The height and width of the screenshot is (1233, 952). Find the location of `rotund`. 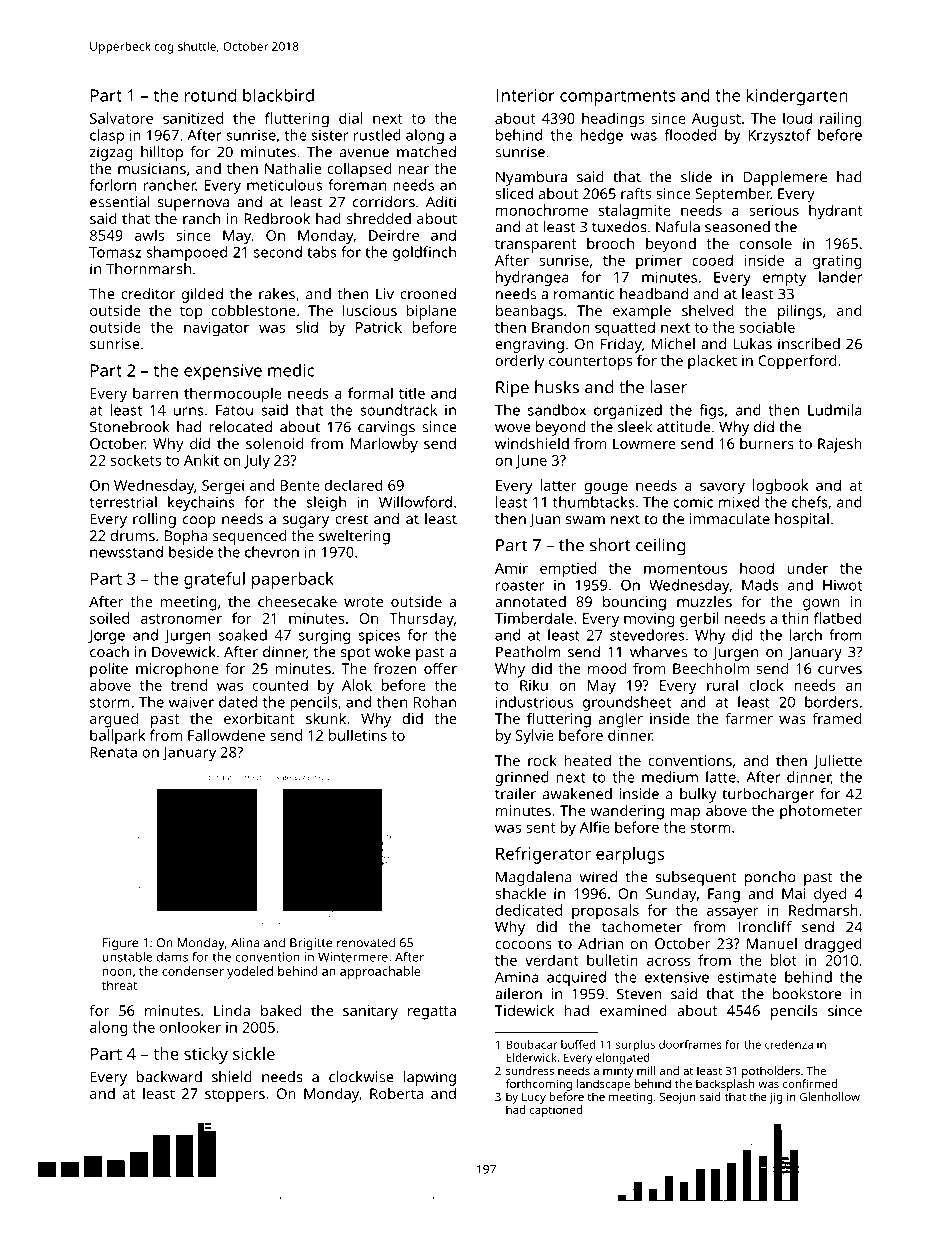

rotund is located at coordinates (210, 95).
